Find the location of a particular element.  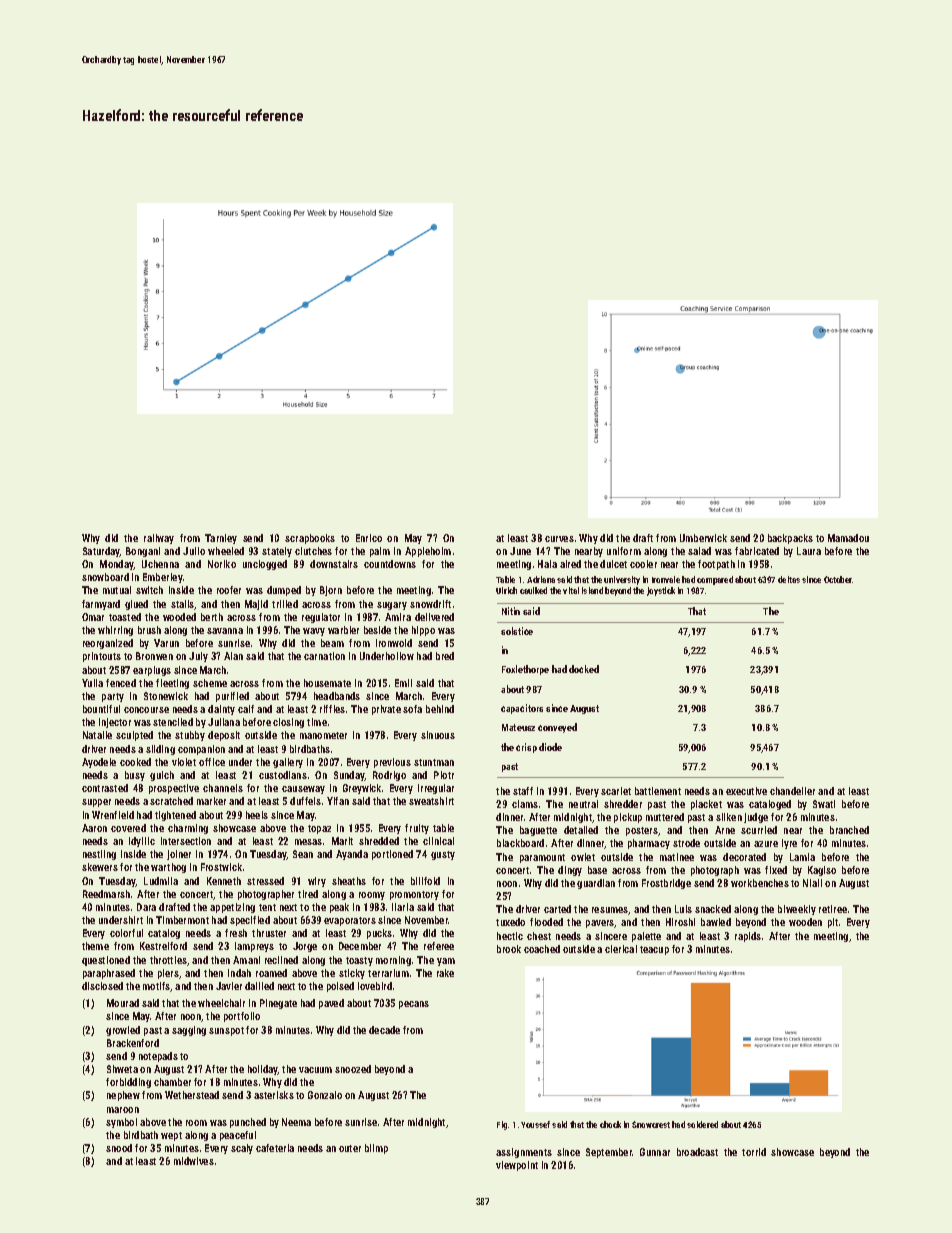

Pinegate is located at coordinates (278, 1004).
